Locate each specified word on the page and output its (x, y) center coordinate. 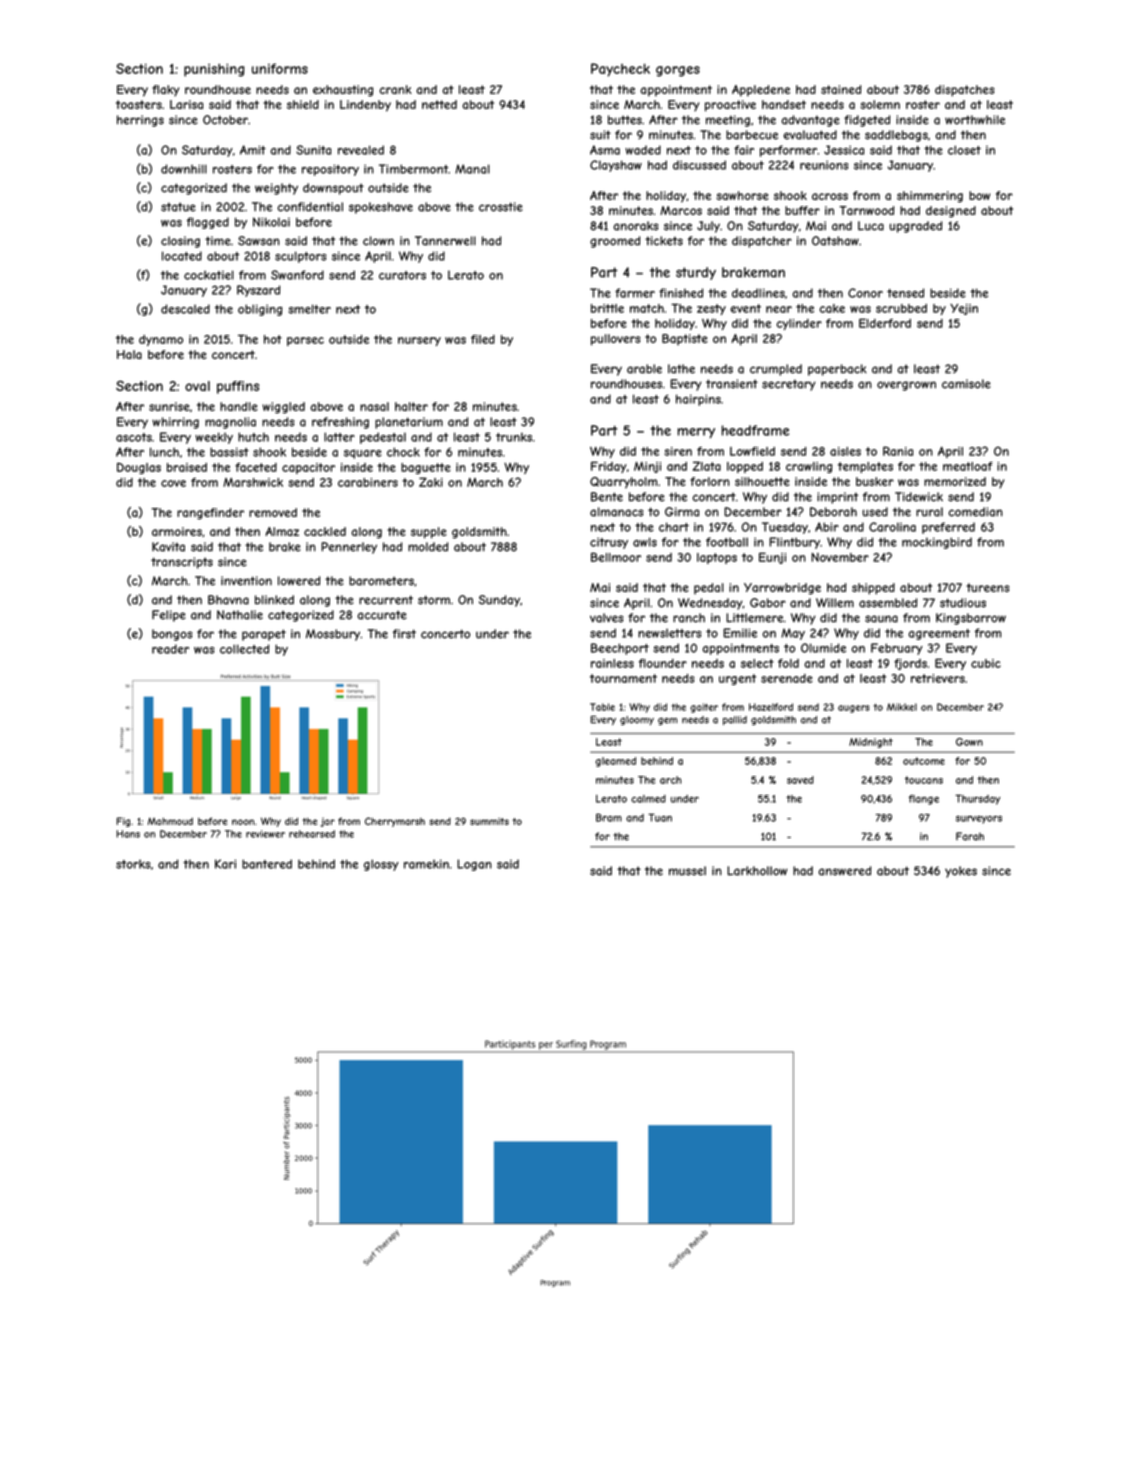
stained (841, 89)
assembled (888, 603)
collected (244, 649)
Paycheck (620, 70)
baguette (426, 468)
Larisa (186, 104)
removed (273, 512)
